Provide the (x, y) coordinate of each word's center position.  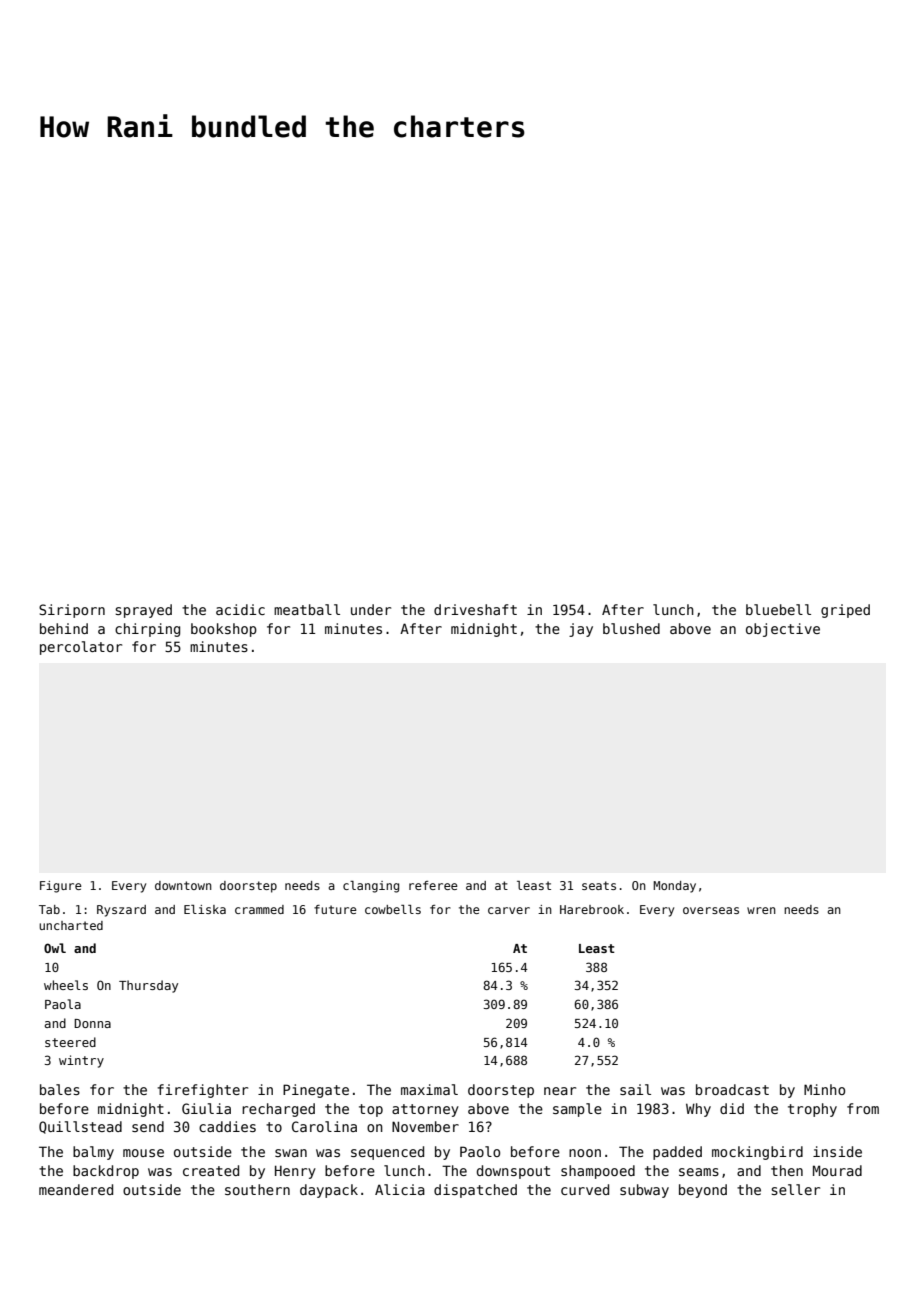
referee (433, 885)
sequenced (387, 1153)
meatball (307, 609)
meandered (76, 1189)
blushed (631, 628)
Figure (61, 887)
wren (761, 910)
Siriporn (72, 611)
